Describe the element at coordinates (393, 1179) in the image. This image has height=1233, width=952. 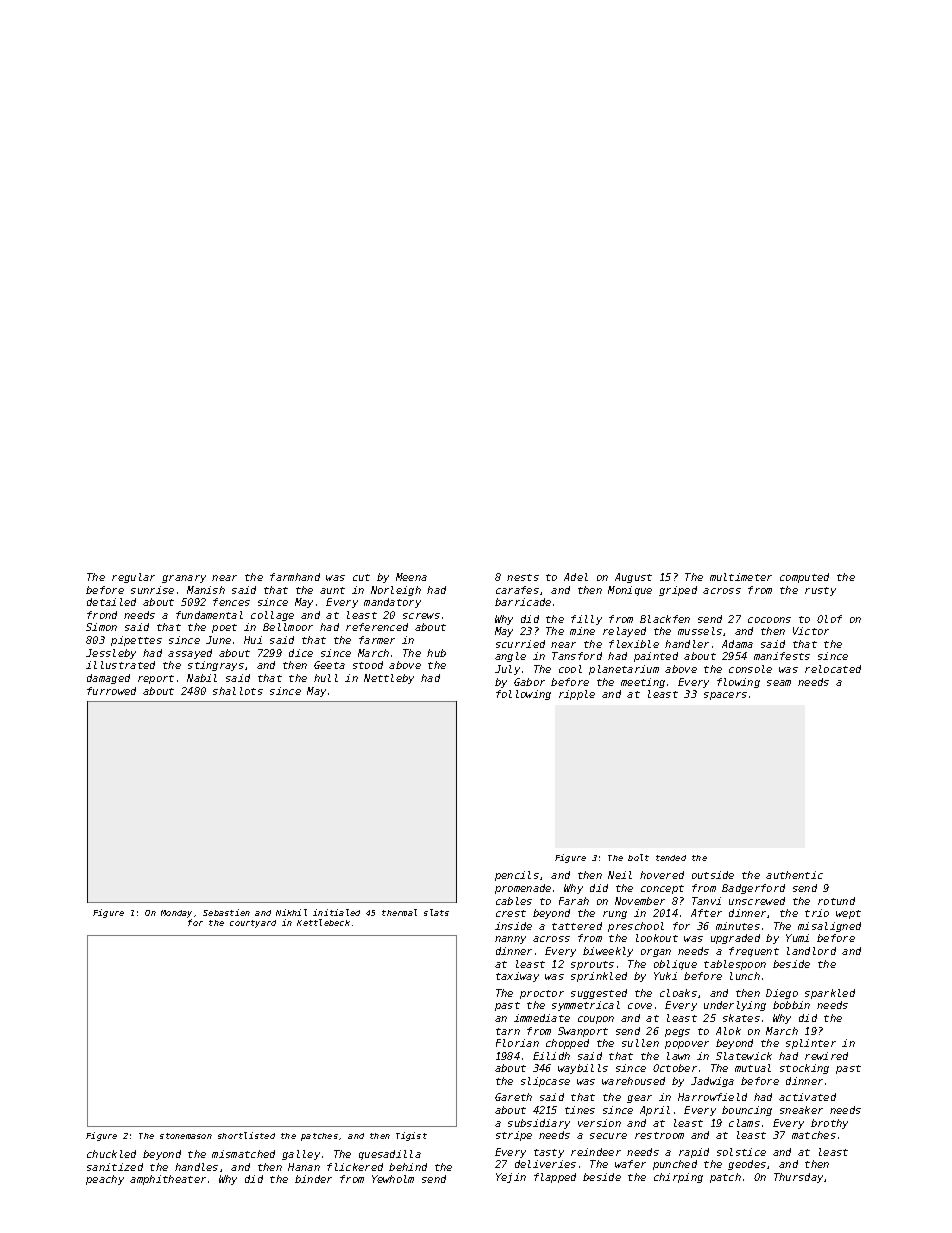
I see `Yewholm` at that location.
